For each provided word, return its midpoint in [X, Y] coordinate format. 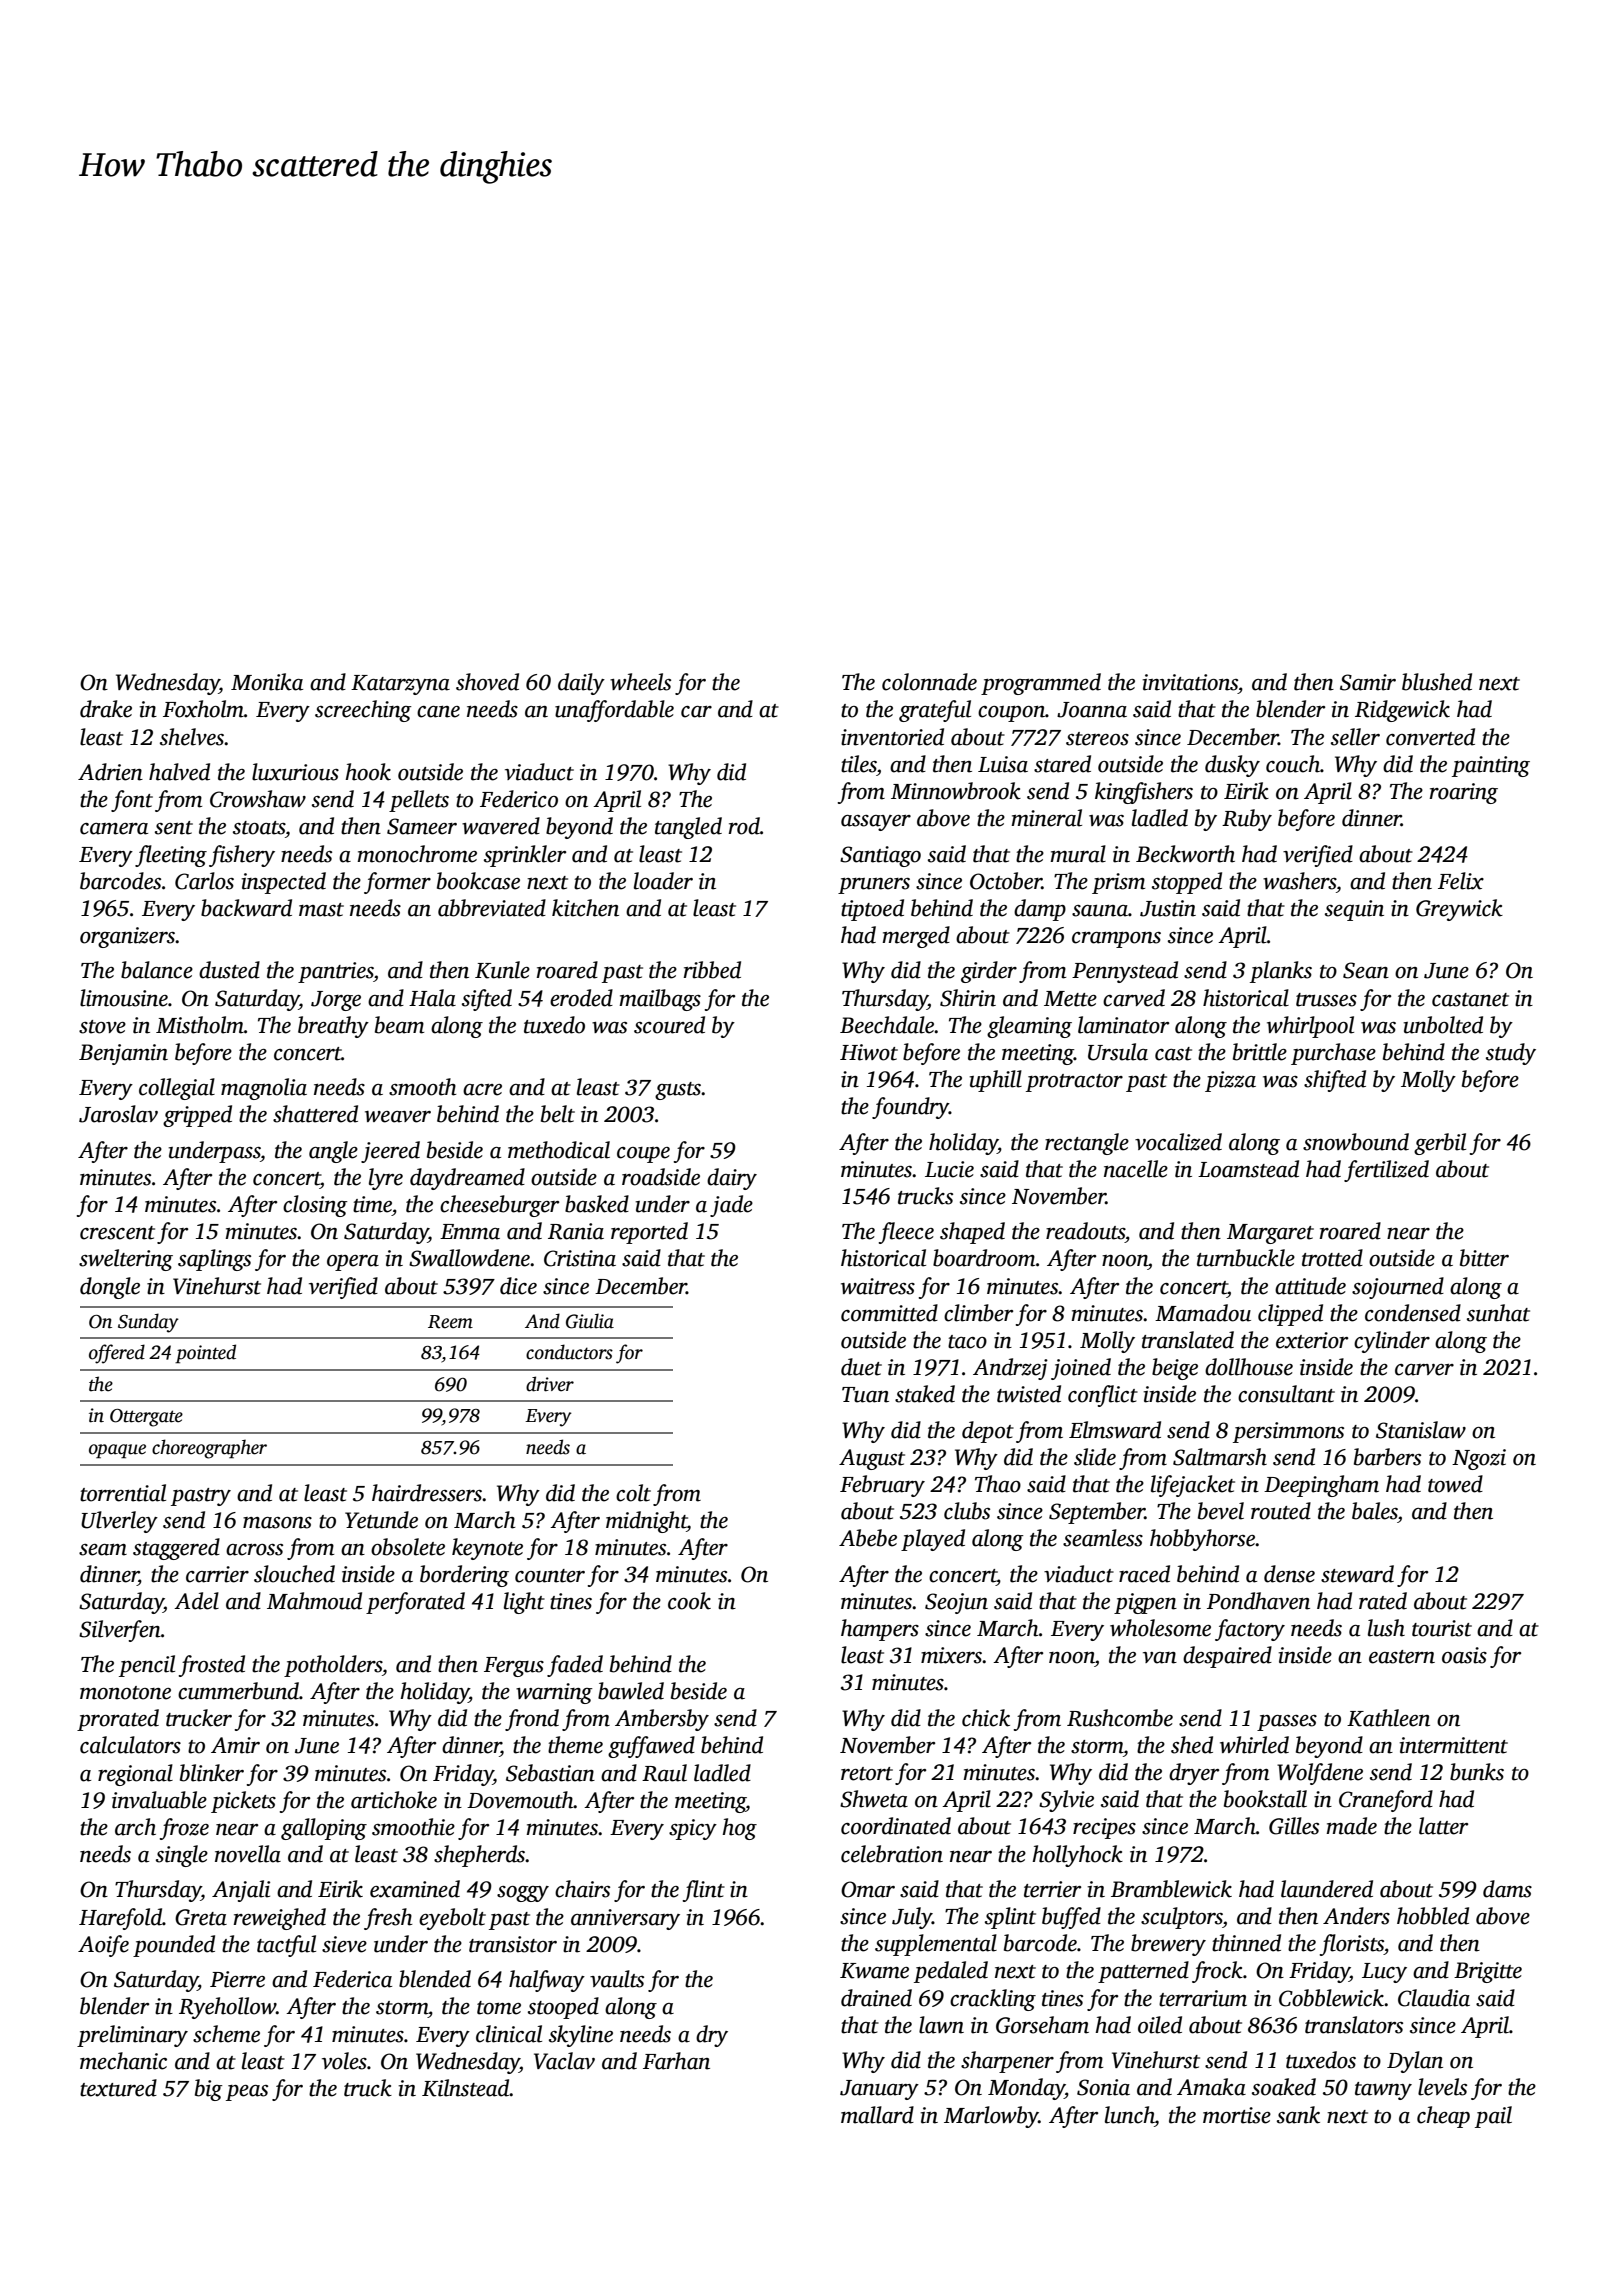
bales [1375, 1511]
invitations [1190, 682]
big [209, 2090]
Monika [267, 682]
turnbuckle [1246, 1258]
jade [731, 1206]
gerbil [1440, 1144]
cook [689, 1601]
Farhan [676, 2061]
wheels [640, 682]
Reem [450, 1322]
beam [399, 1025]
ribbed [712, 970]
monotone [125, 1693]
